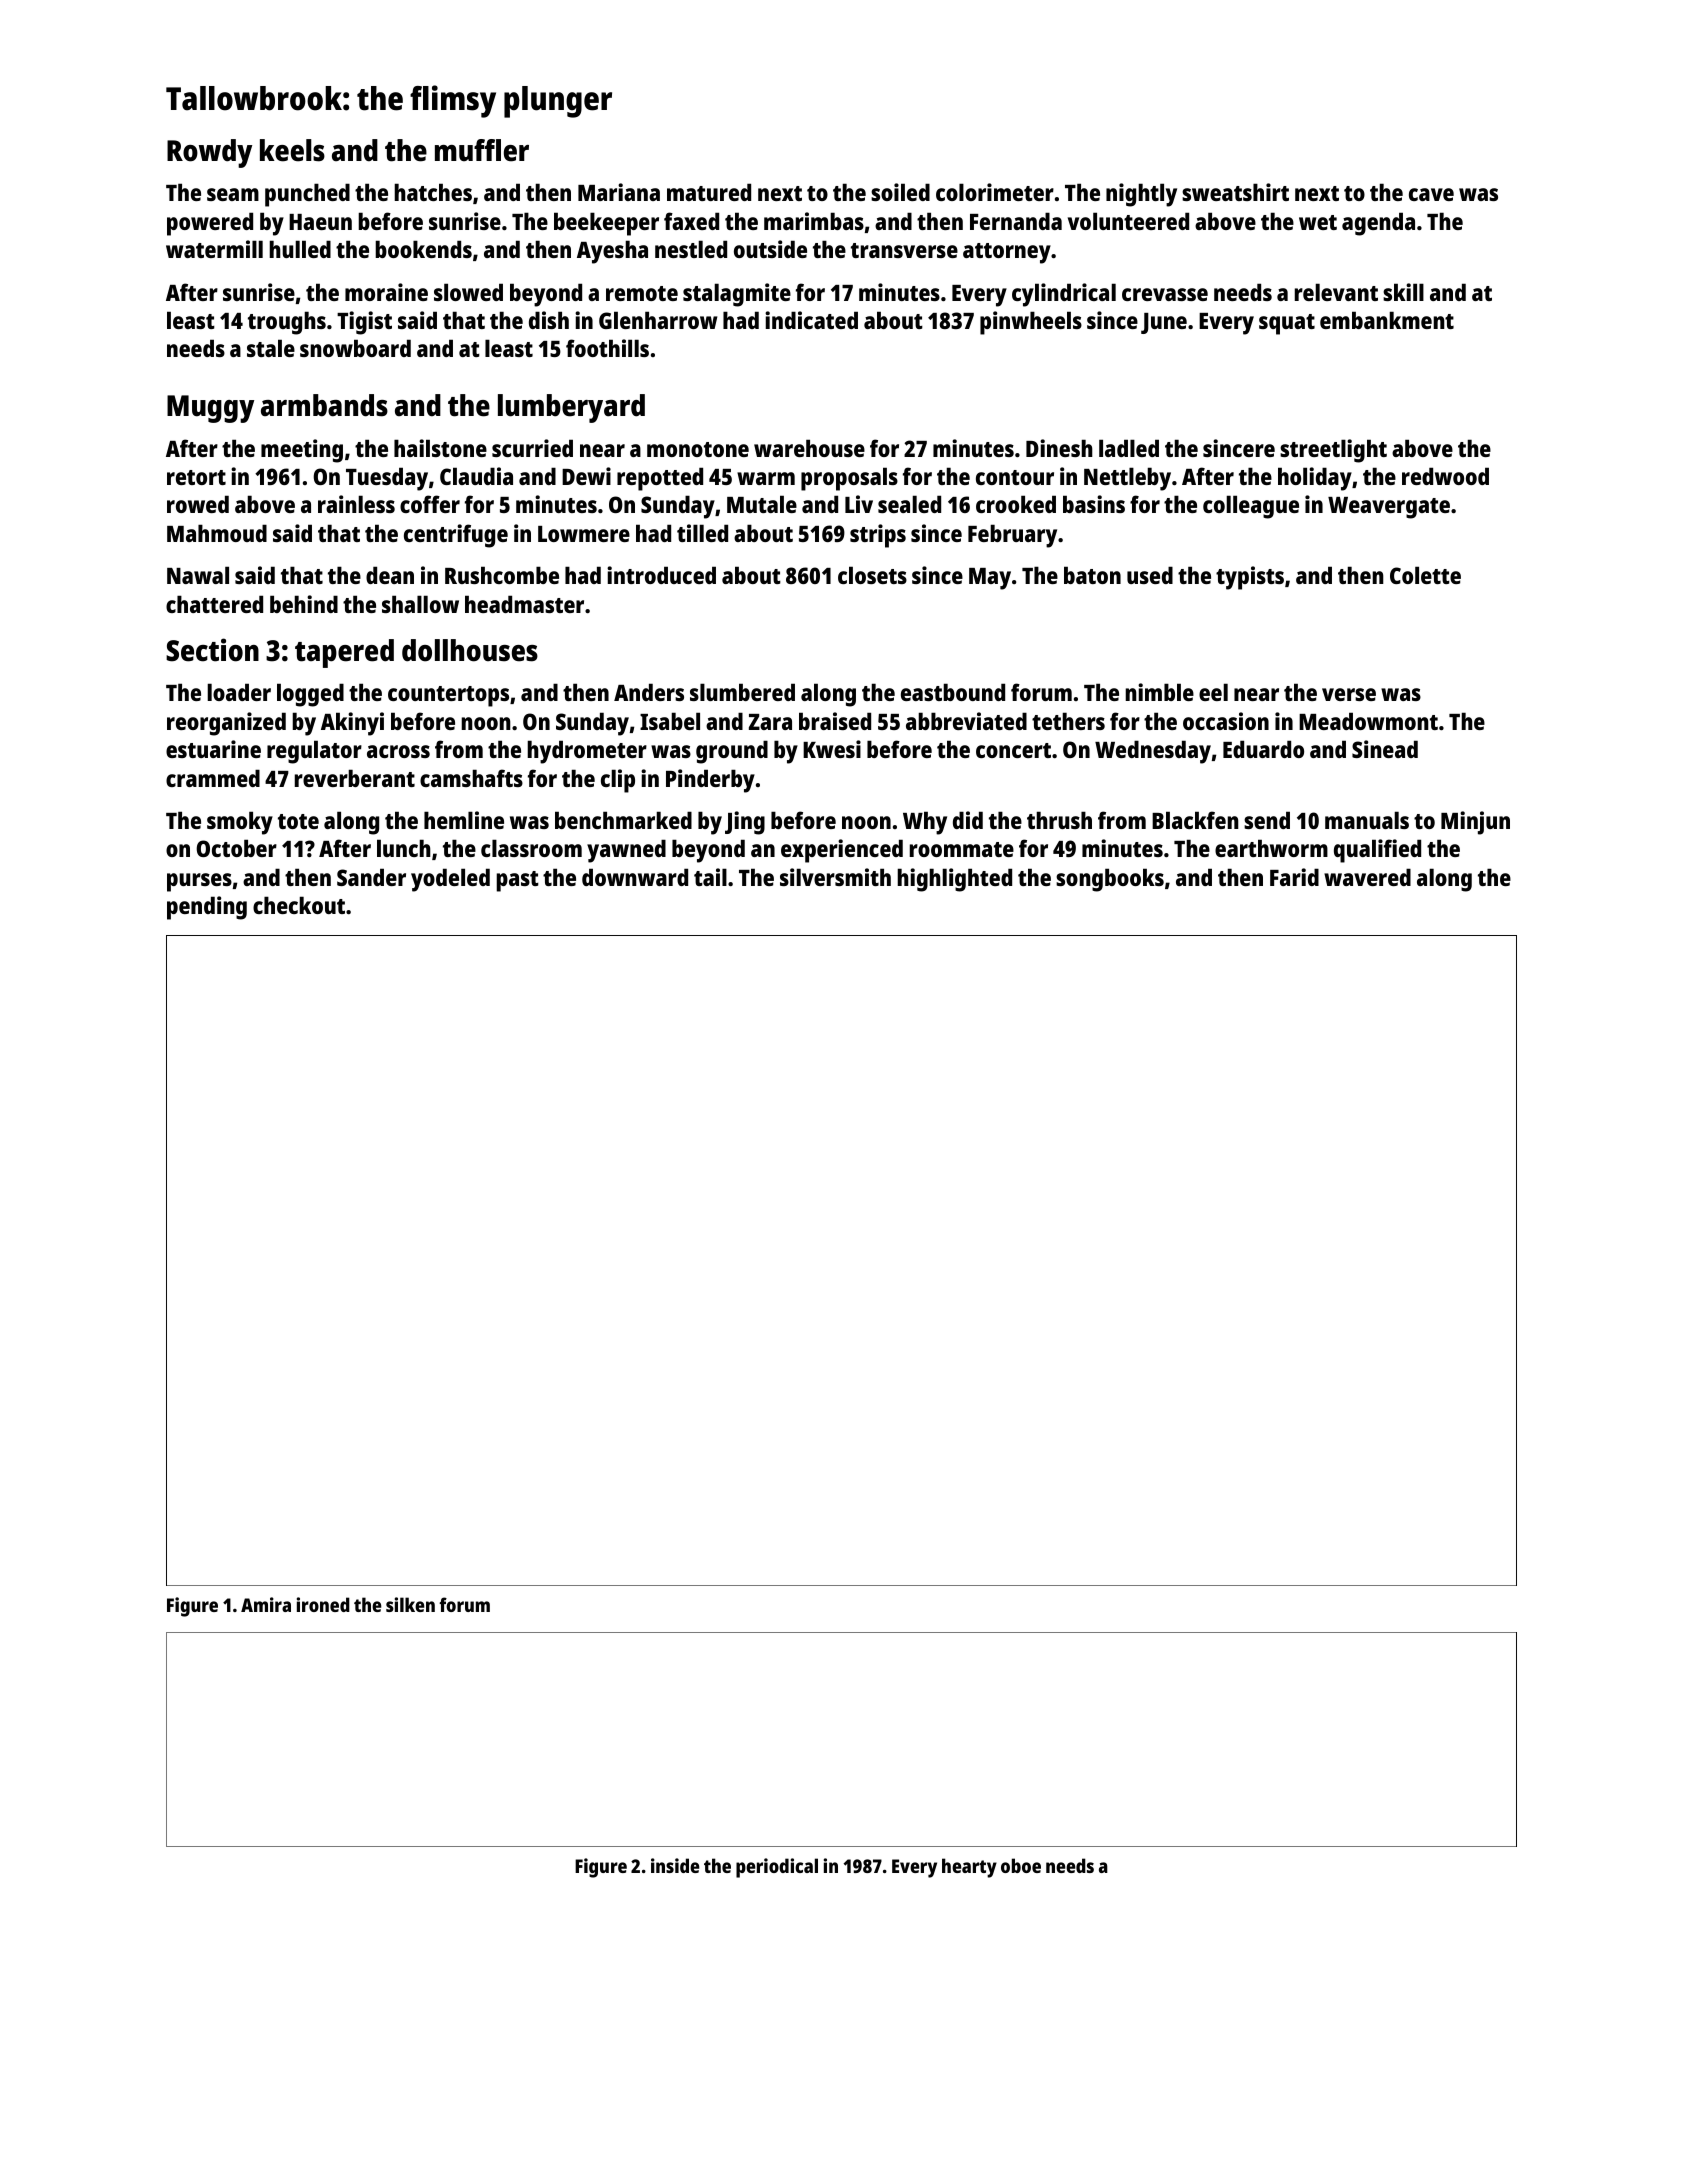 This screenshot has width=1683, height=2178. What do you see at coordinates (770, 249) in the screenshot?
I see `outside` at bounding box center [770, 249].
